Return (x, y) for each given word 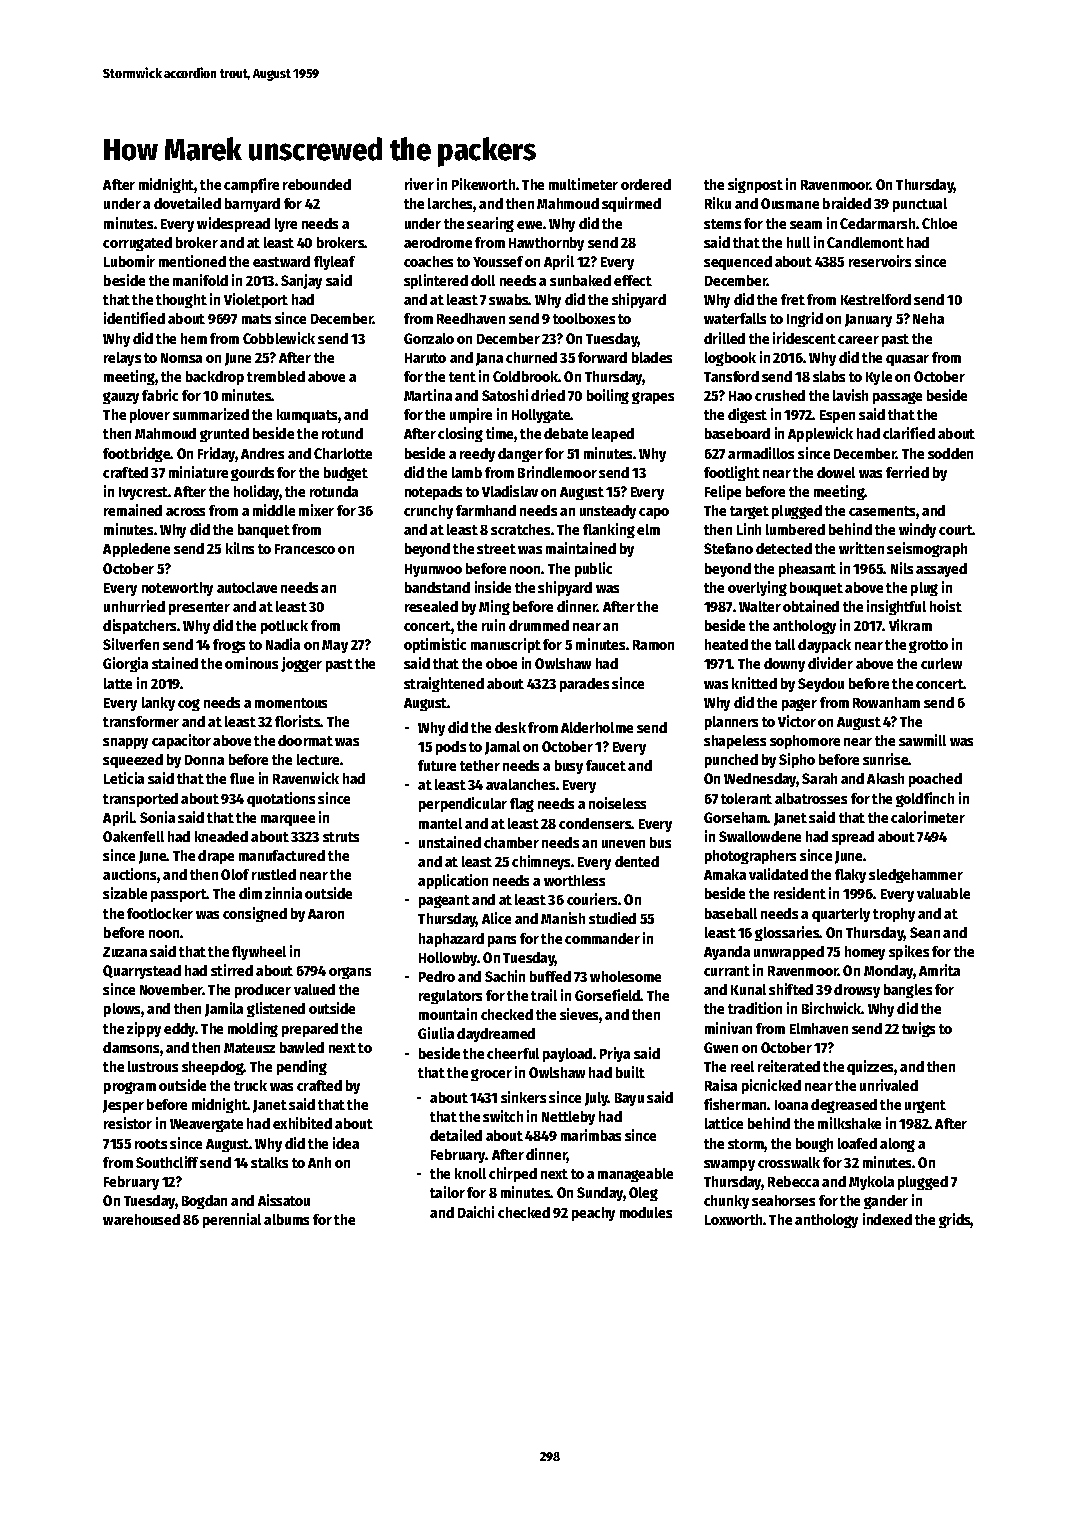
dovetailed (187, 203)
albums (286, 1219)
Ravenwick (306, 778)
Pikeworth (483, 184)
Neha (928, 318)
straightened (444, 684)
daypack (824, 646)
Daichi (476, 1212)
